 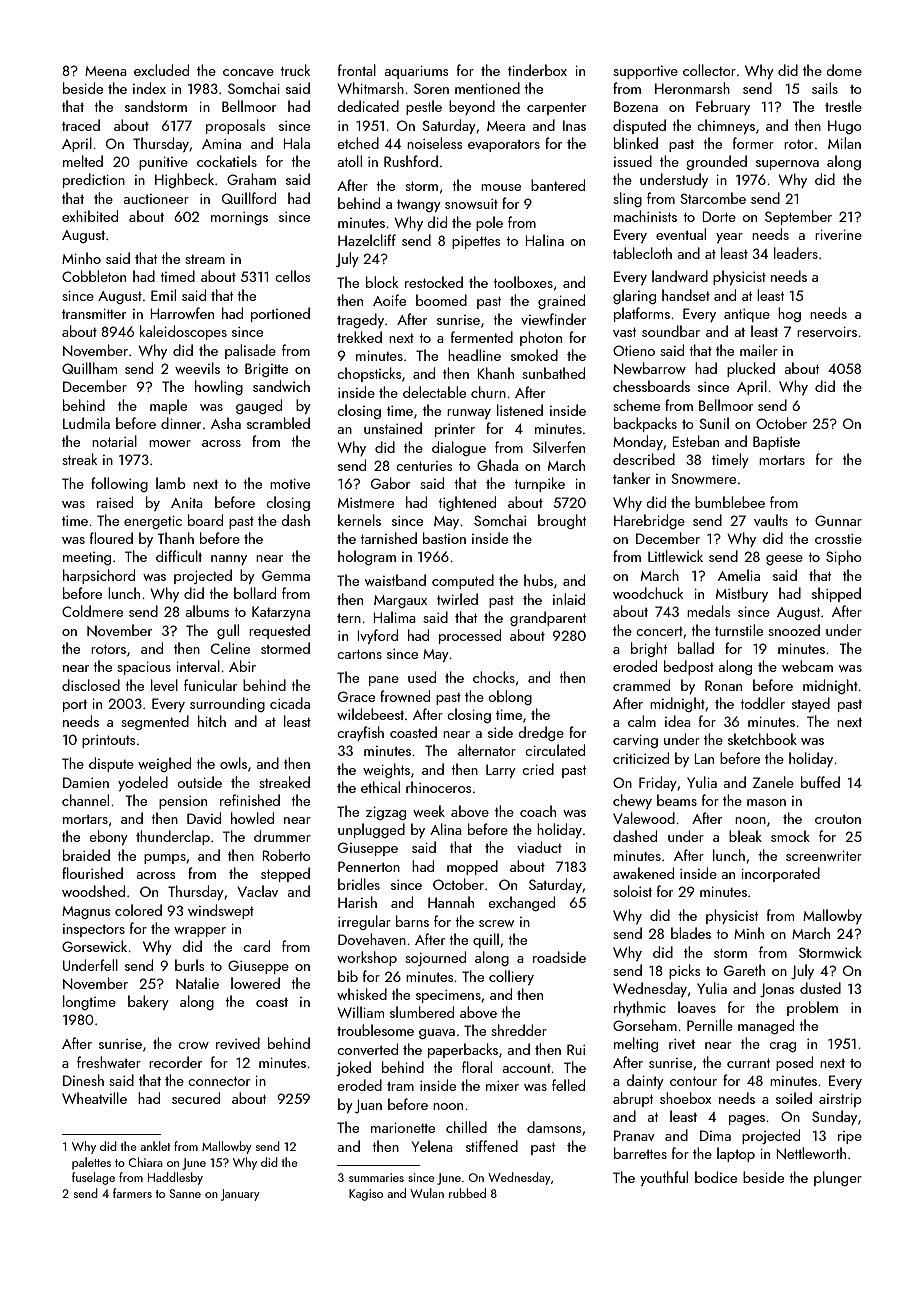 What do you see at coordinates (197, 368) in the document?
I see `weevils` at bounding box center [197, 368].
